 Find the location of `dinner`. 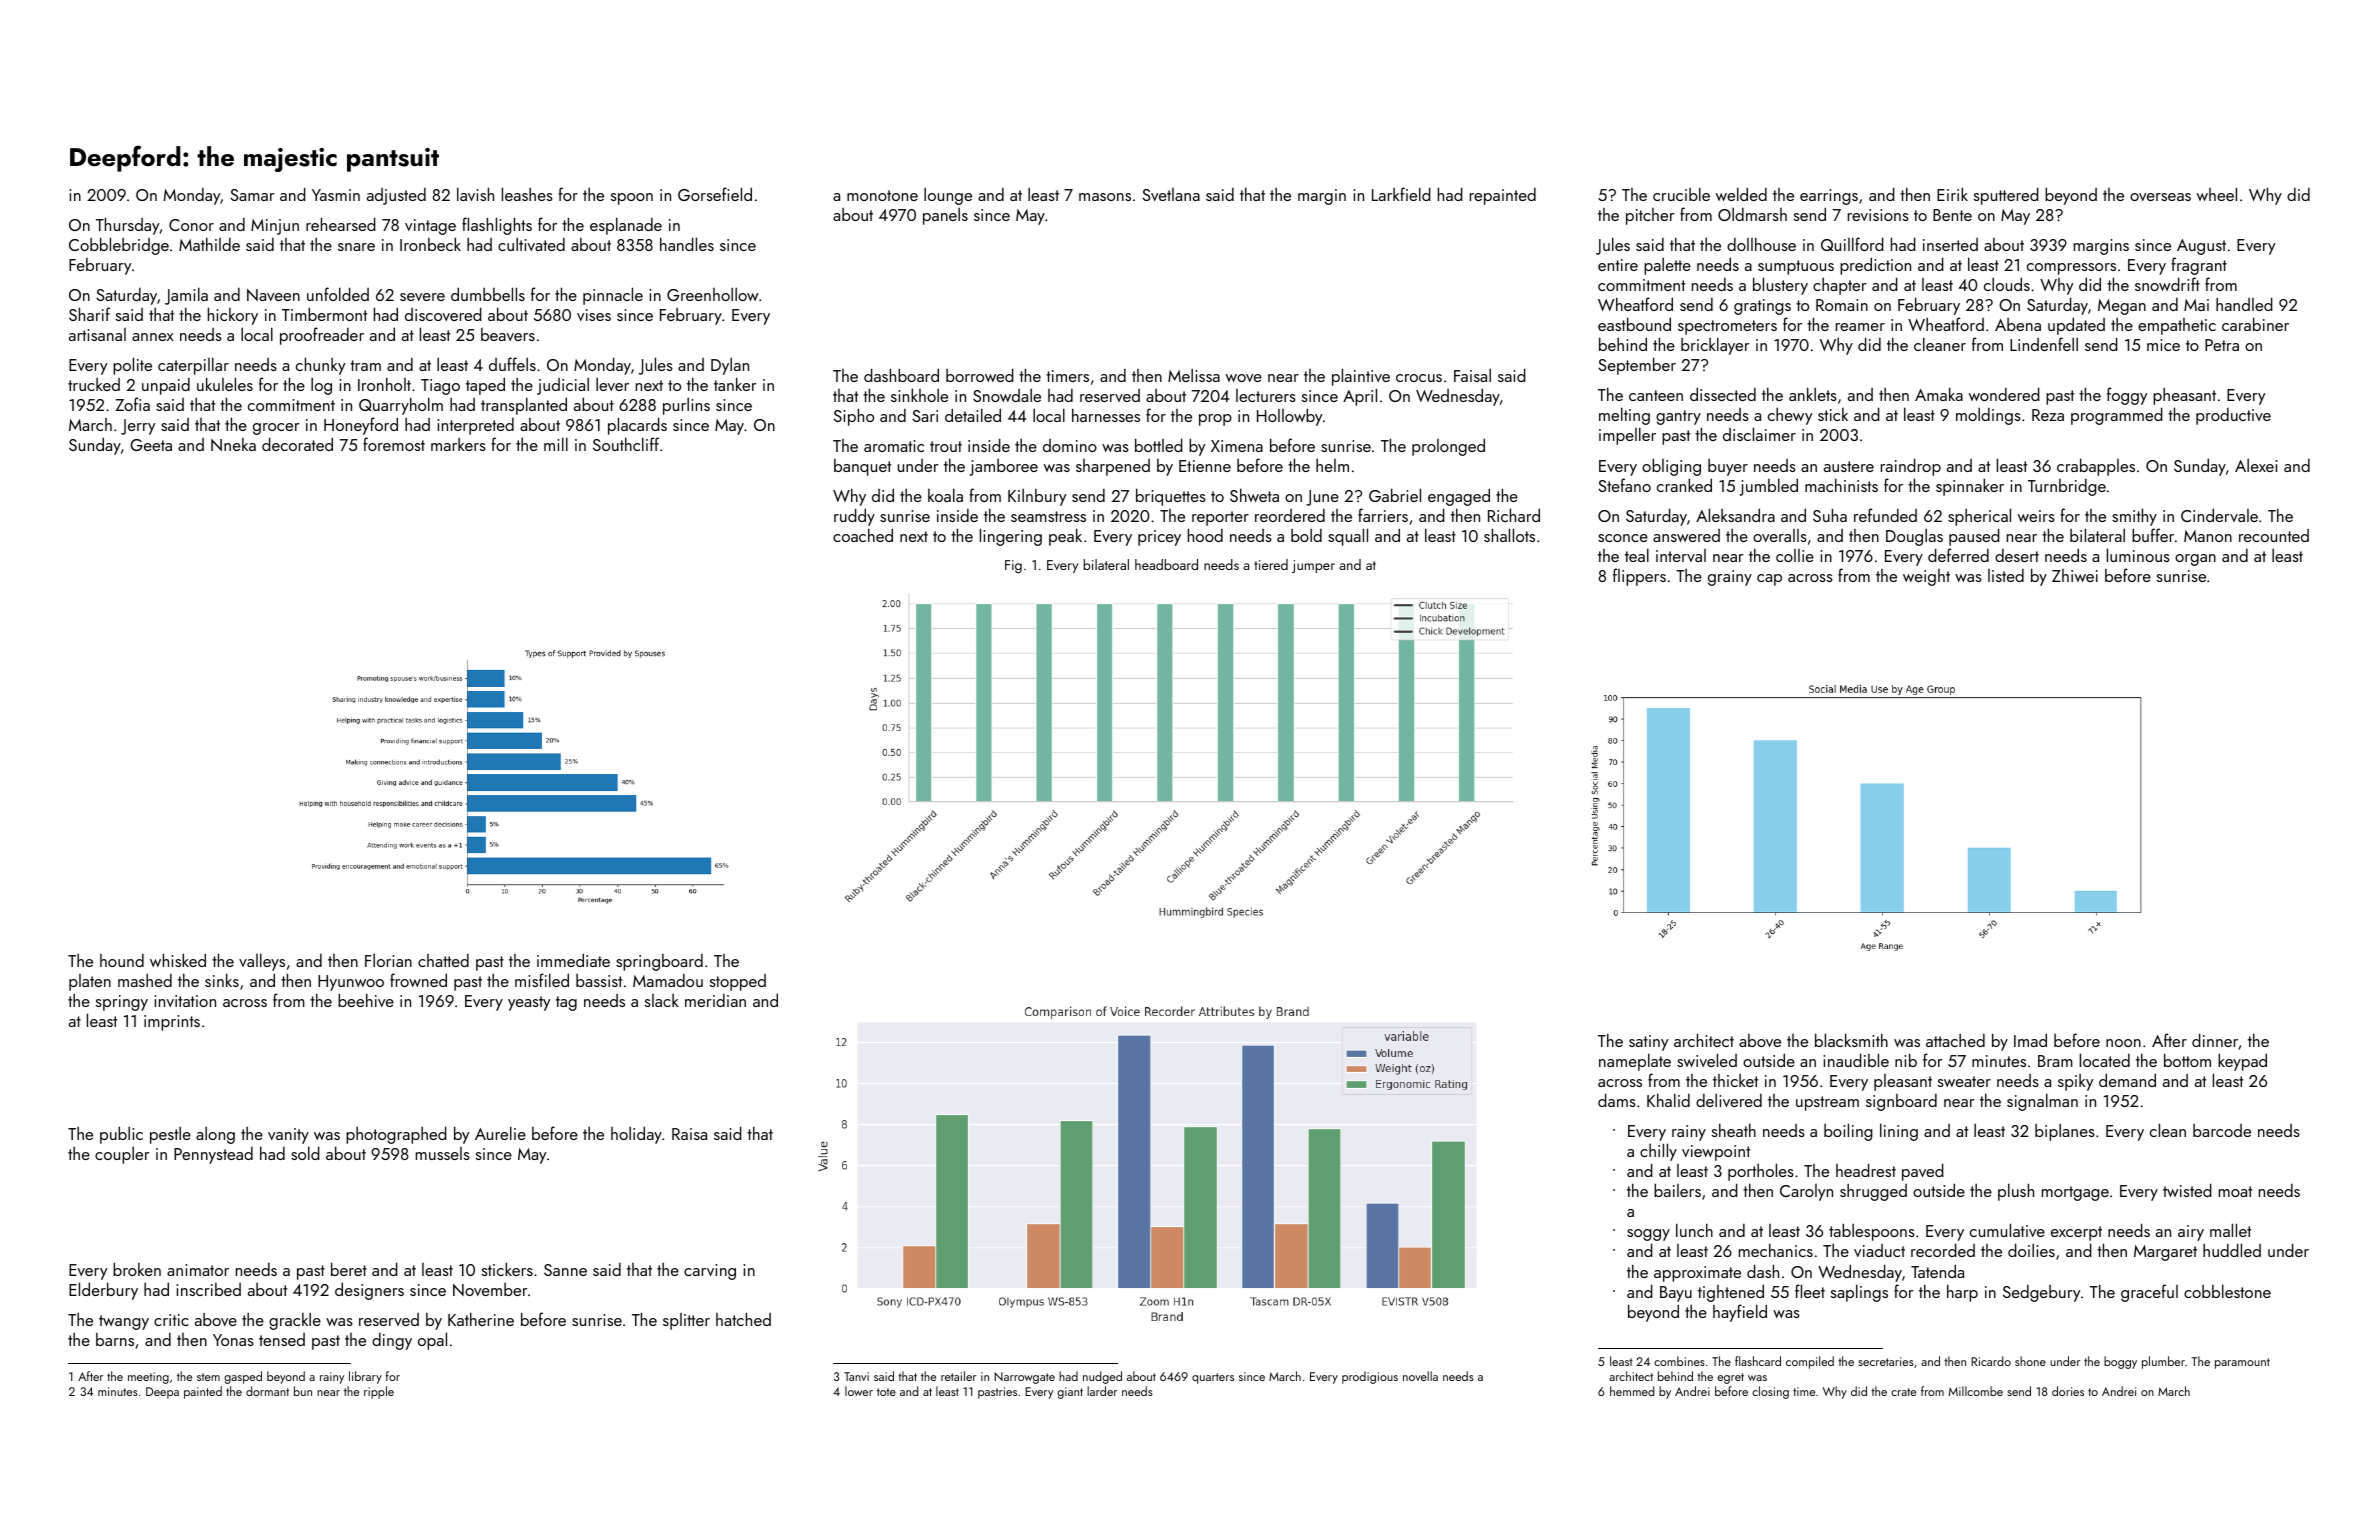

dinner is located at coordinates (2215, 1040).
